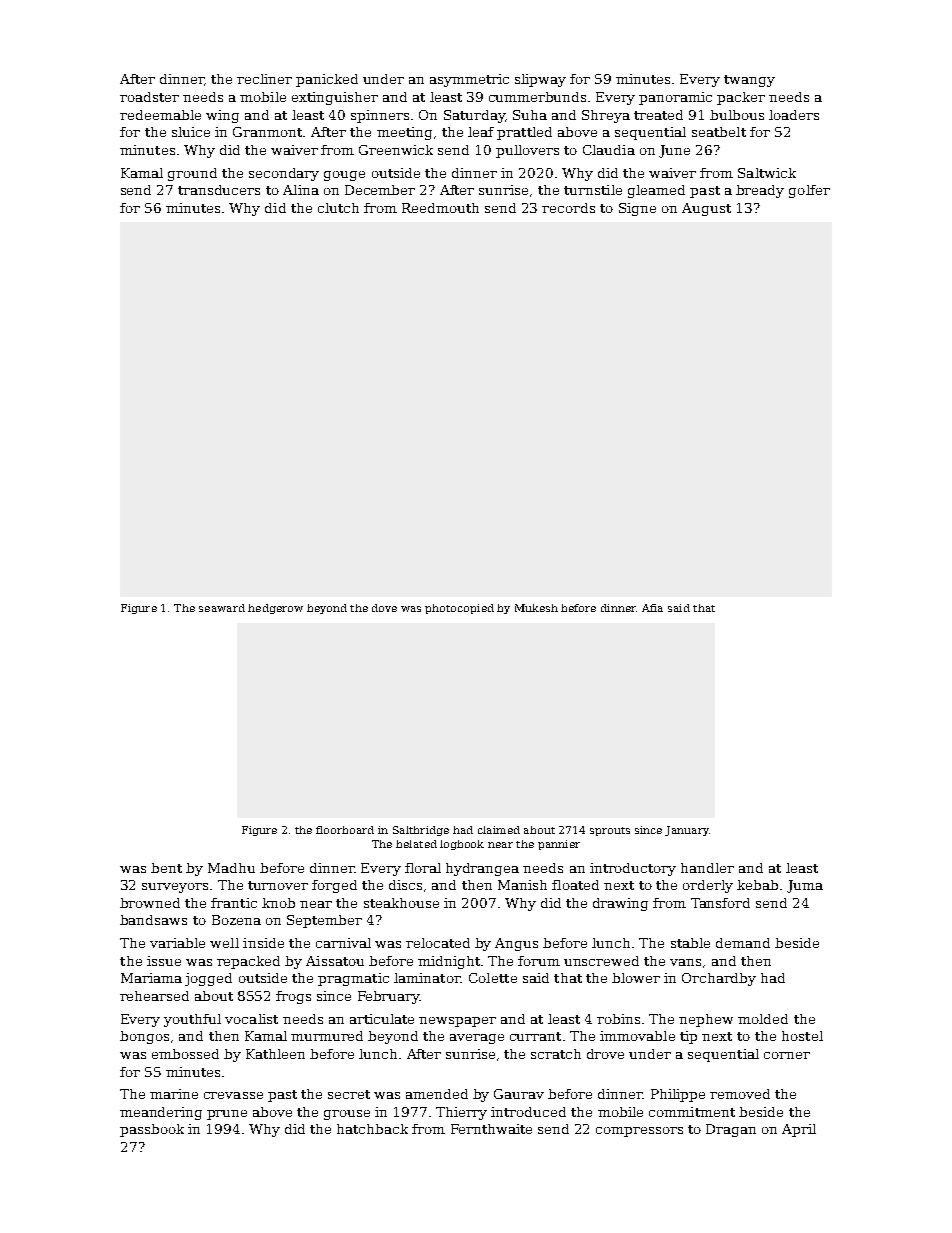 This screenshot has width=952, height=1233. I want to click on Afia, so click(652, 608).
